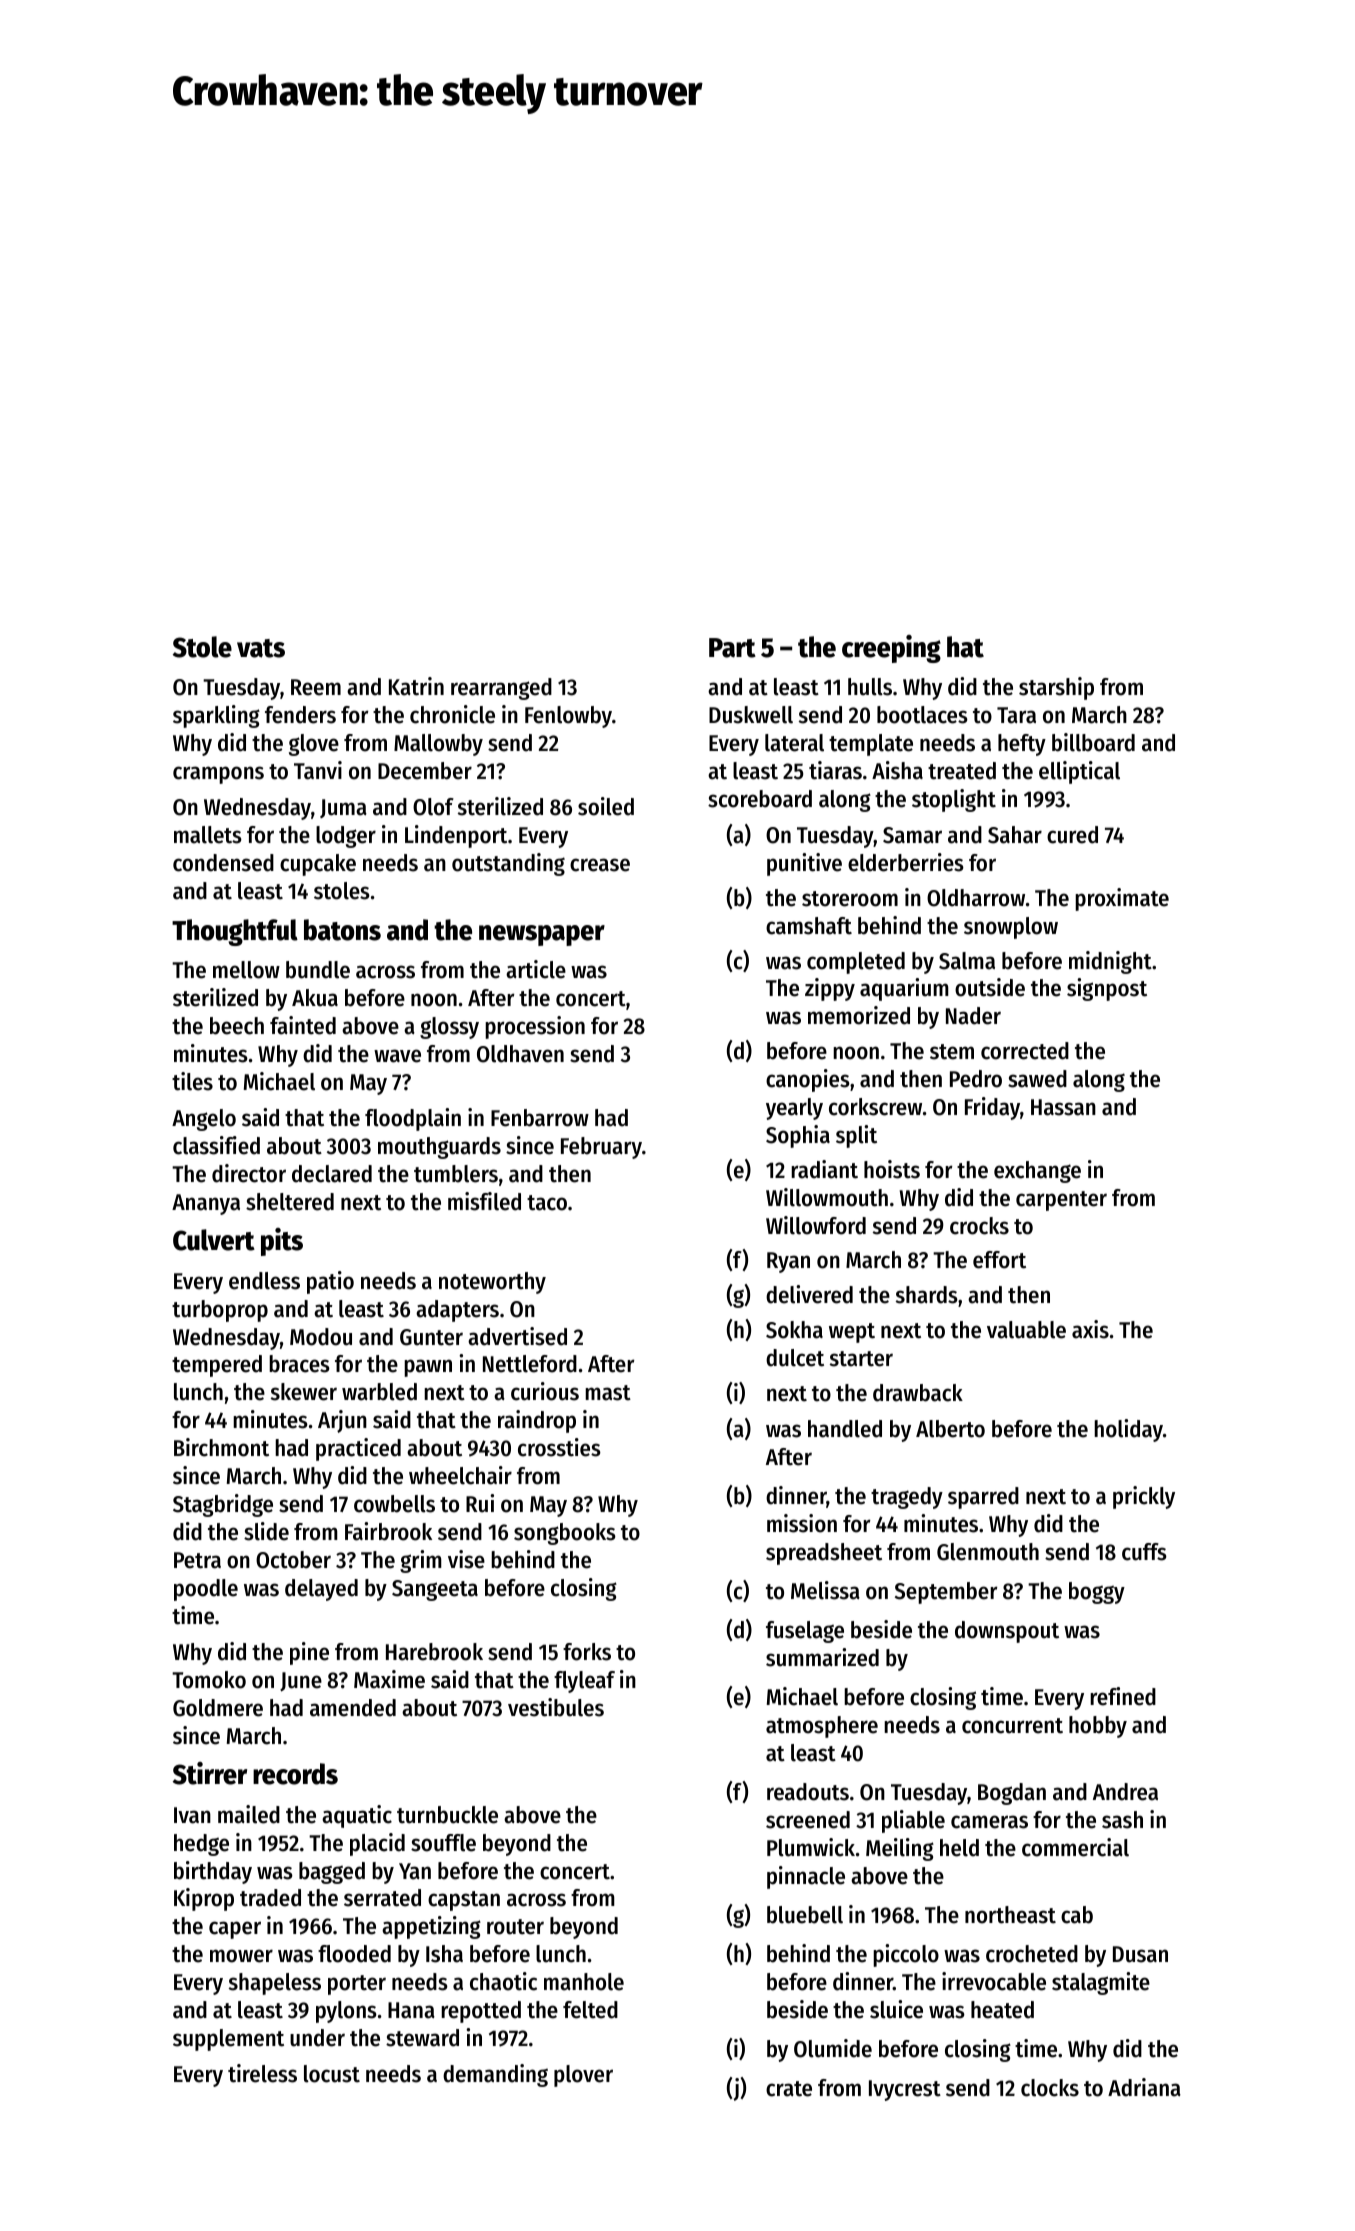 Image resolution: width=1355 pixels, height=2231 pixels. What do you see at coordinates (266, 1531) in the document?
I see `slide` at bounding box center [266, 1531].
